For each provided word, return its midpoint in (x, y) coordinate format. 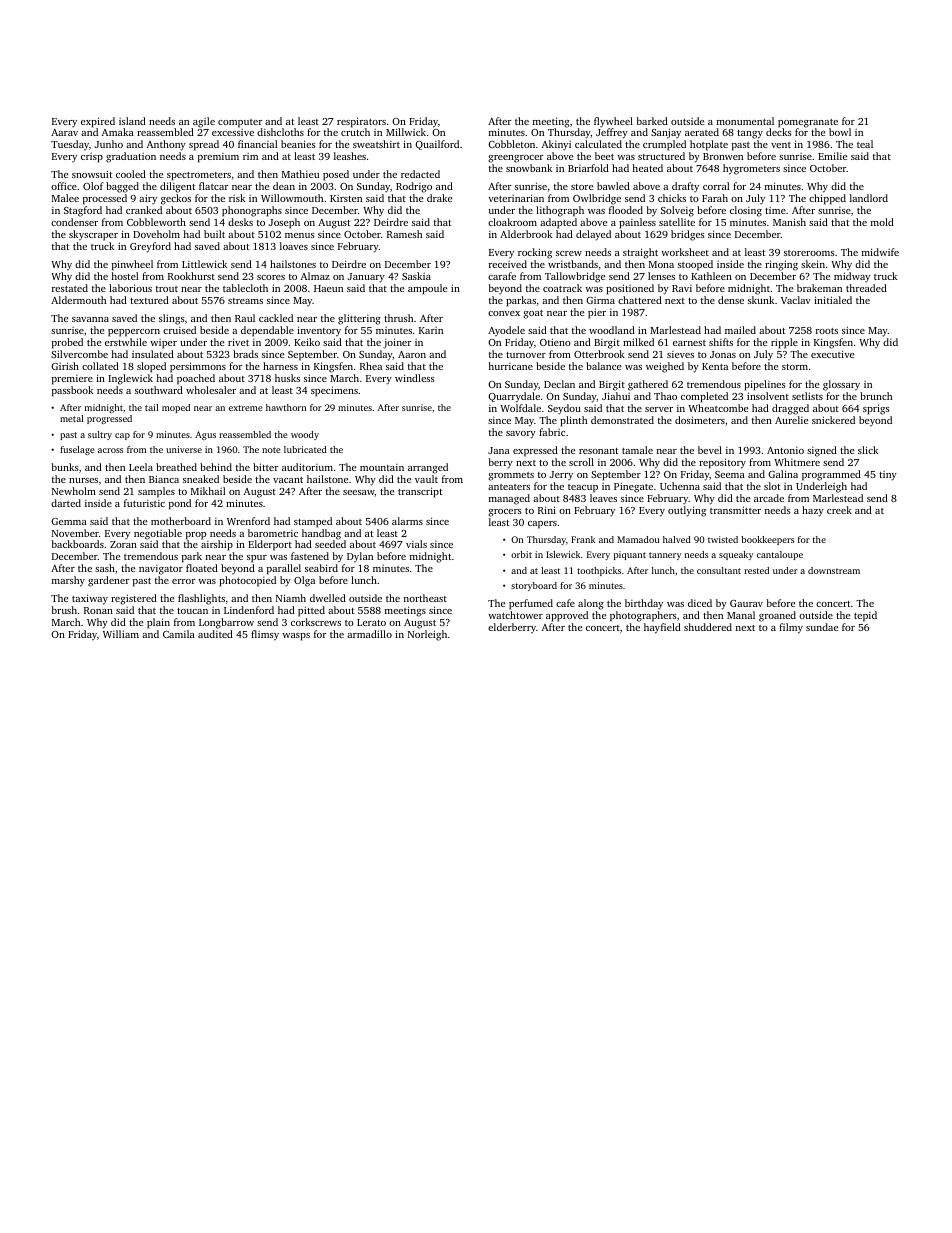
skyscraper (93, 235)
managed (509, 499)
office (64, 186)
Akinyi (556, 145)
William (121, 634)
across (110, 450)
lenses (661, 276)
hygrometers (751, 169)
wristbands (573, 264)
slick (868, 450)
